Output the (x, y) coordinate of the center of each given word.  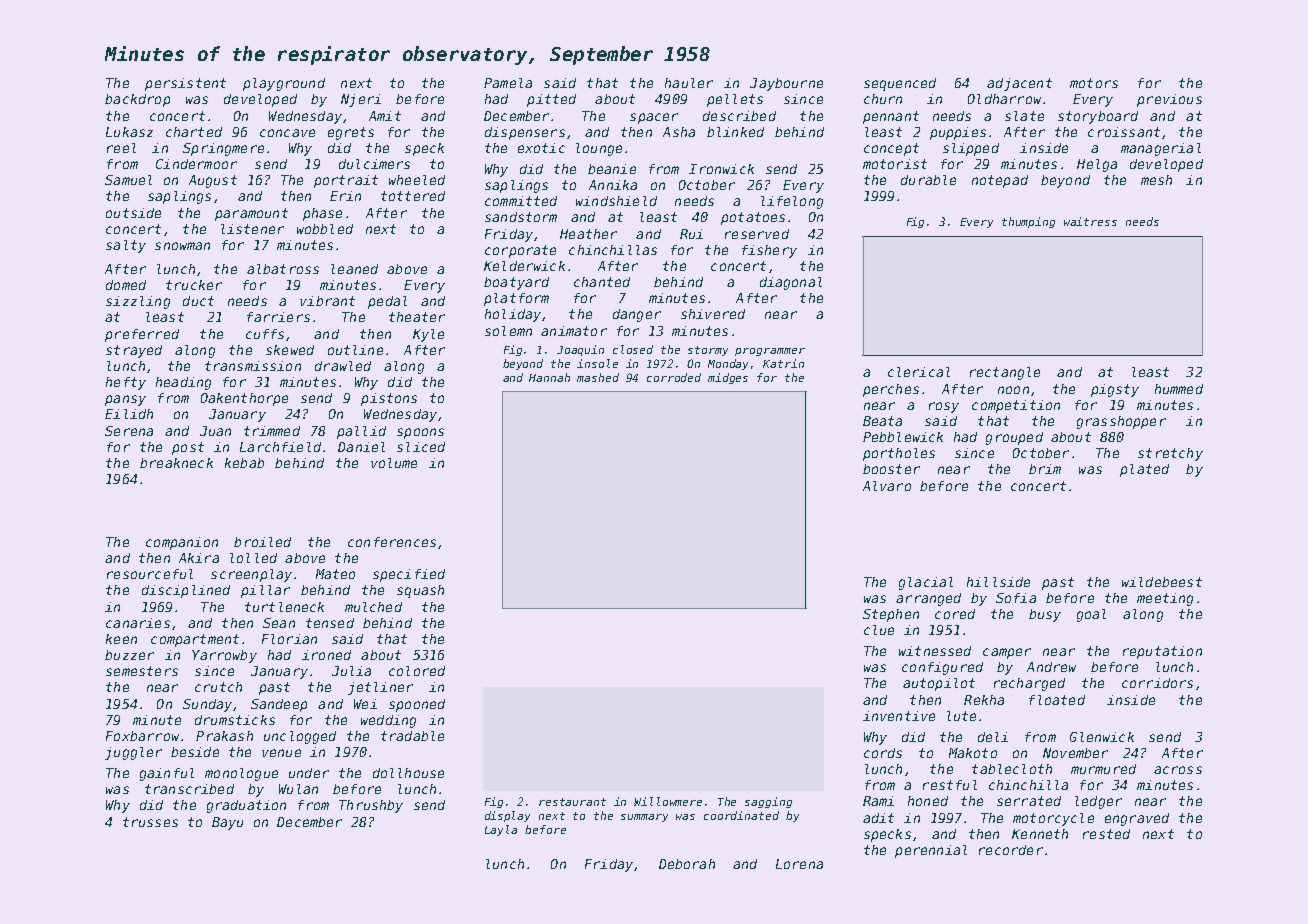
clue (879, 630)
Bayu (227, 823)
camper (1007, 653)
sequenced (900, 84)
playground (284, 84)
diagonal (791, 283)
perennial (931, 851)
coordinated (741, 815)
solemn (508, 331)
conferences (392, 542)
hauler (689, 83)
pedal (387, 302)
